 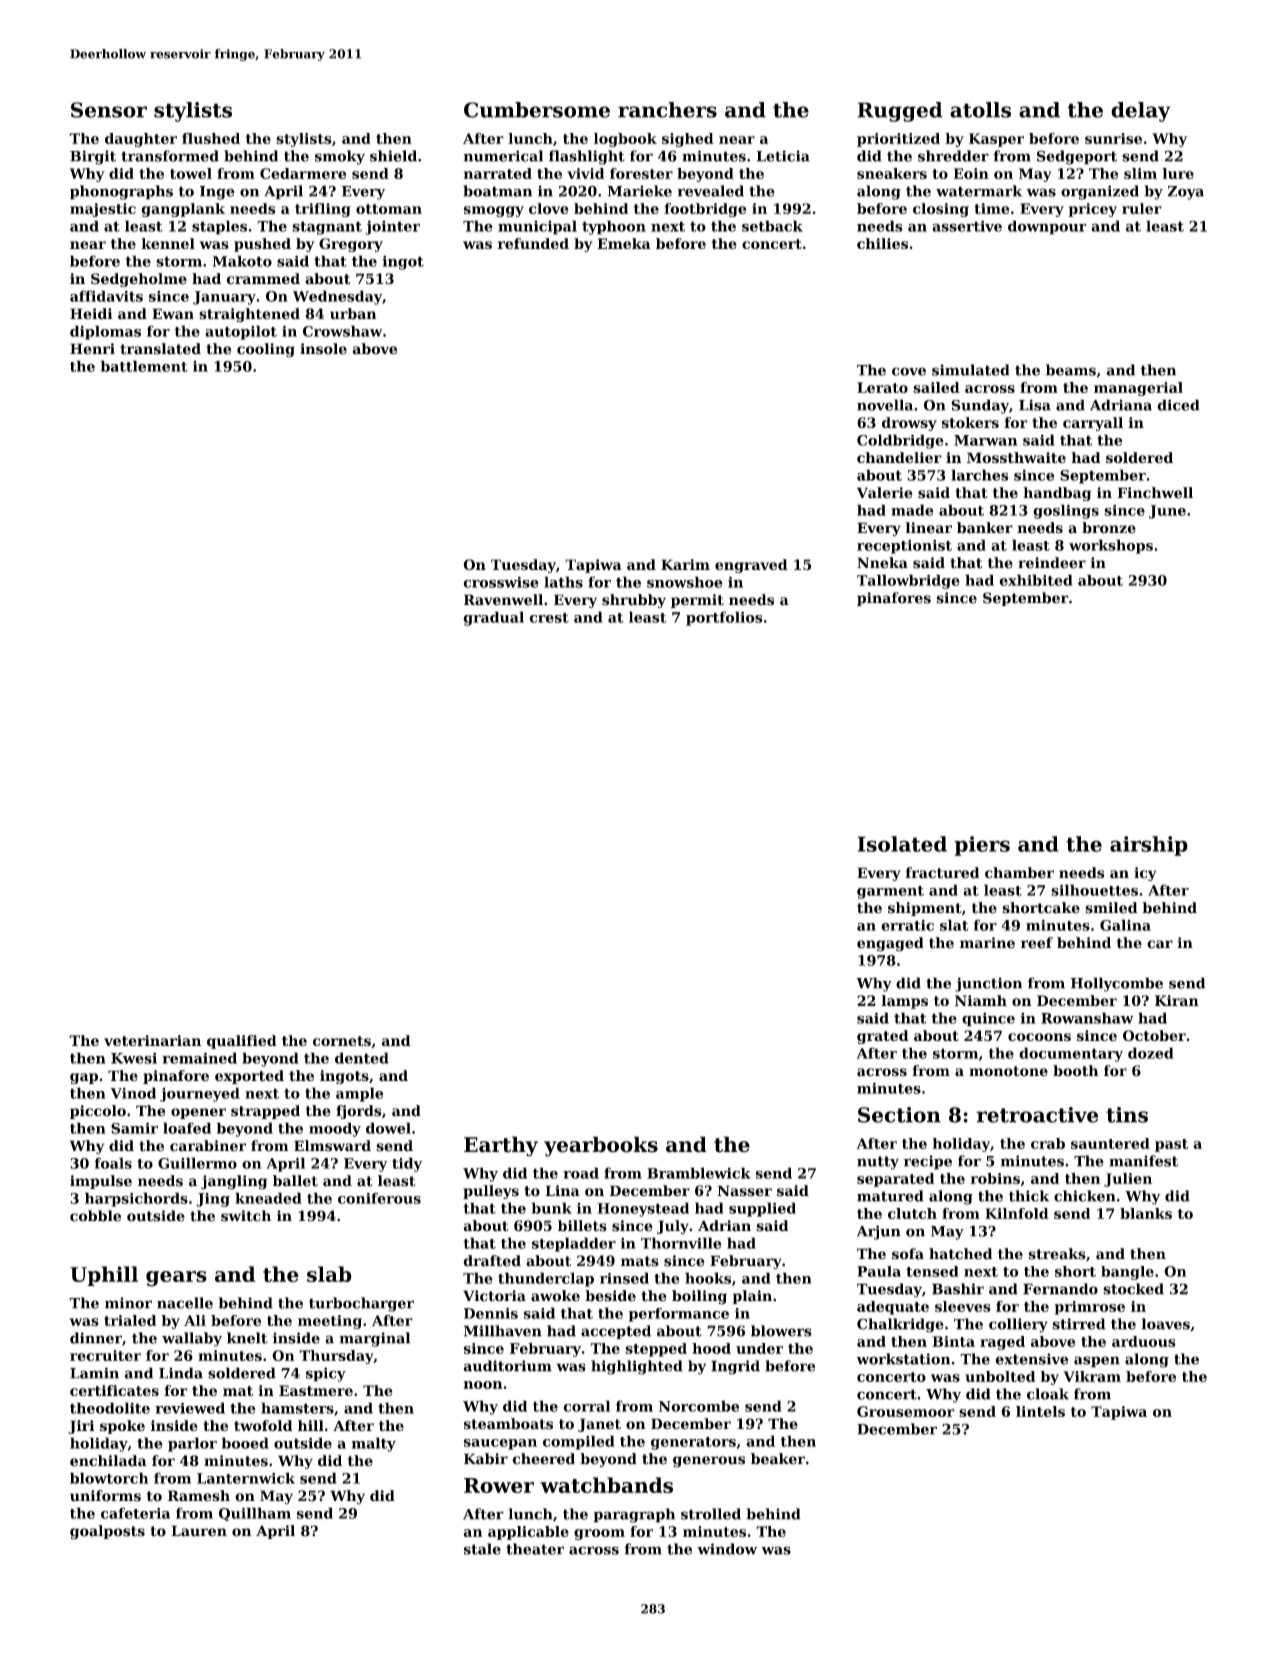 I want to click on battlement, so click(x=144, y=366).
